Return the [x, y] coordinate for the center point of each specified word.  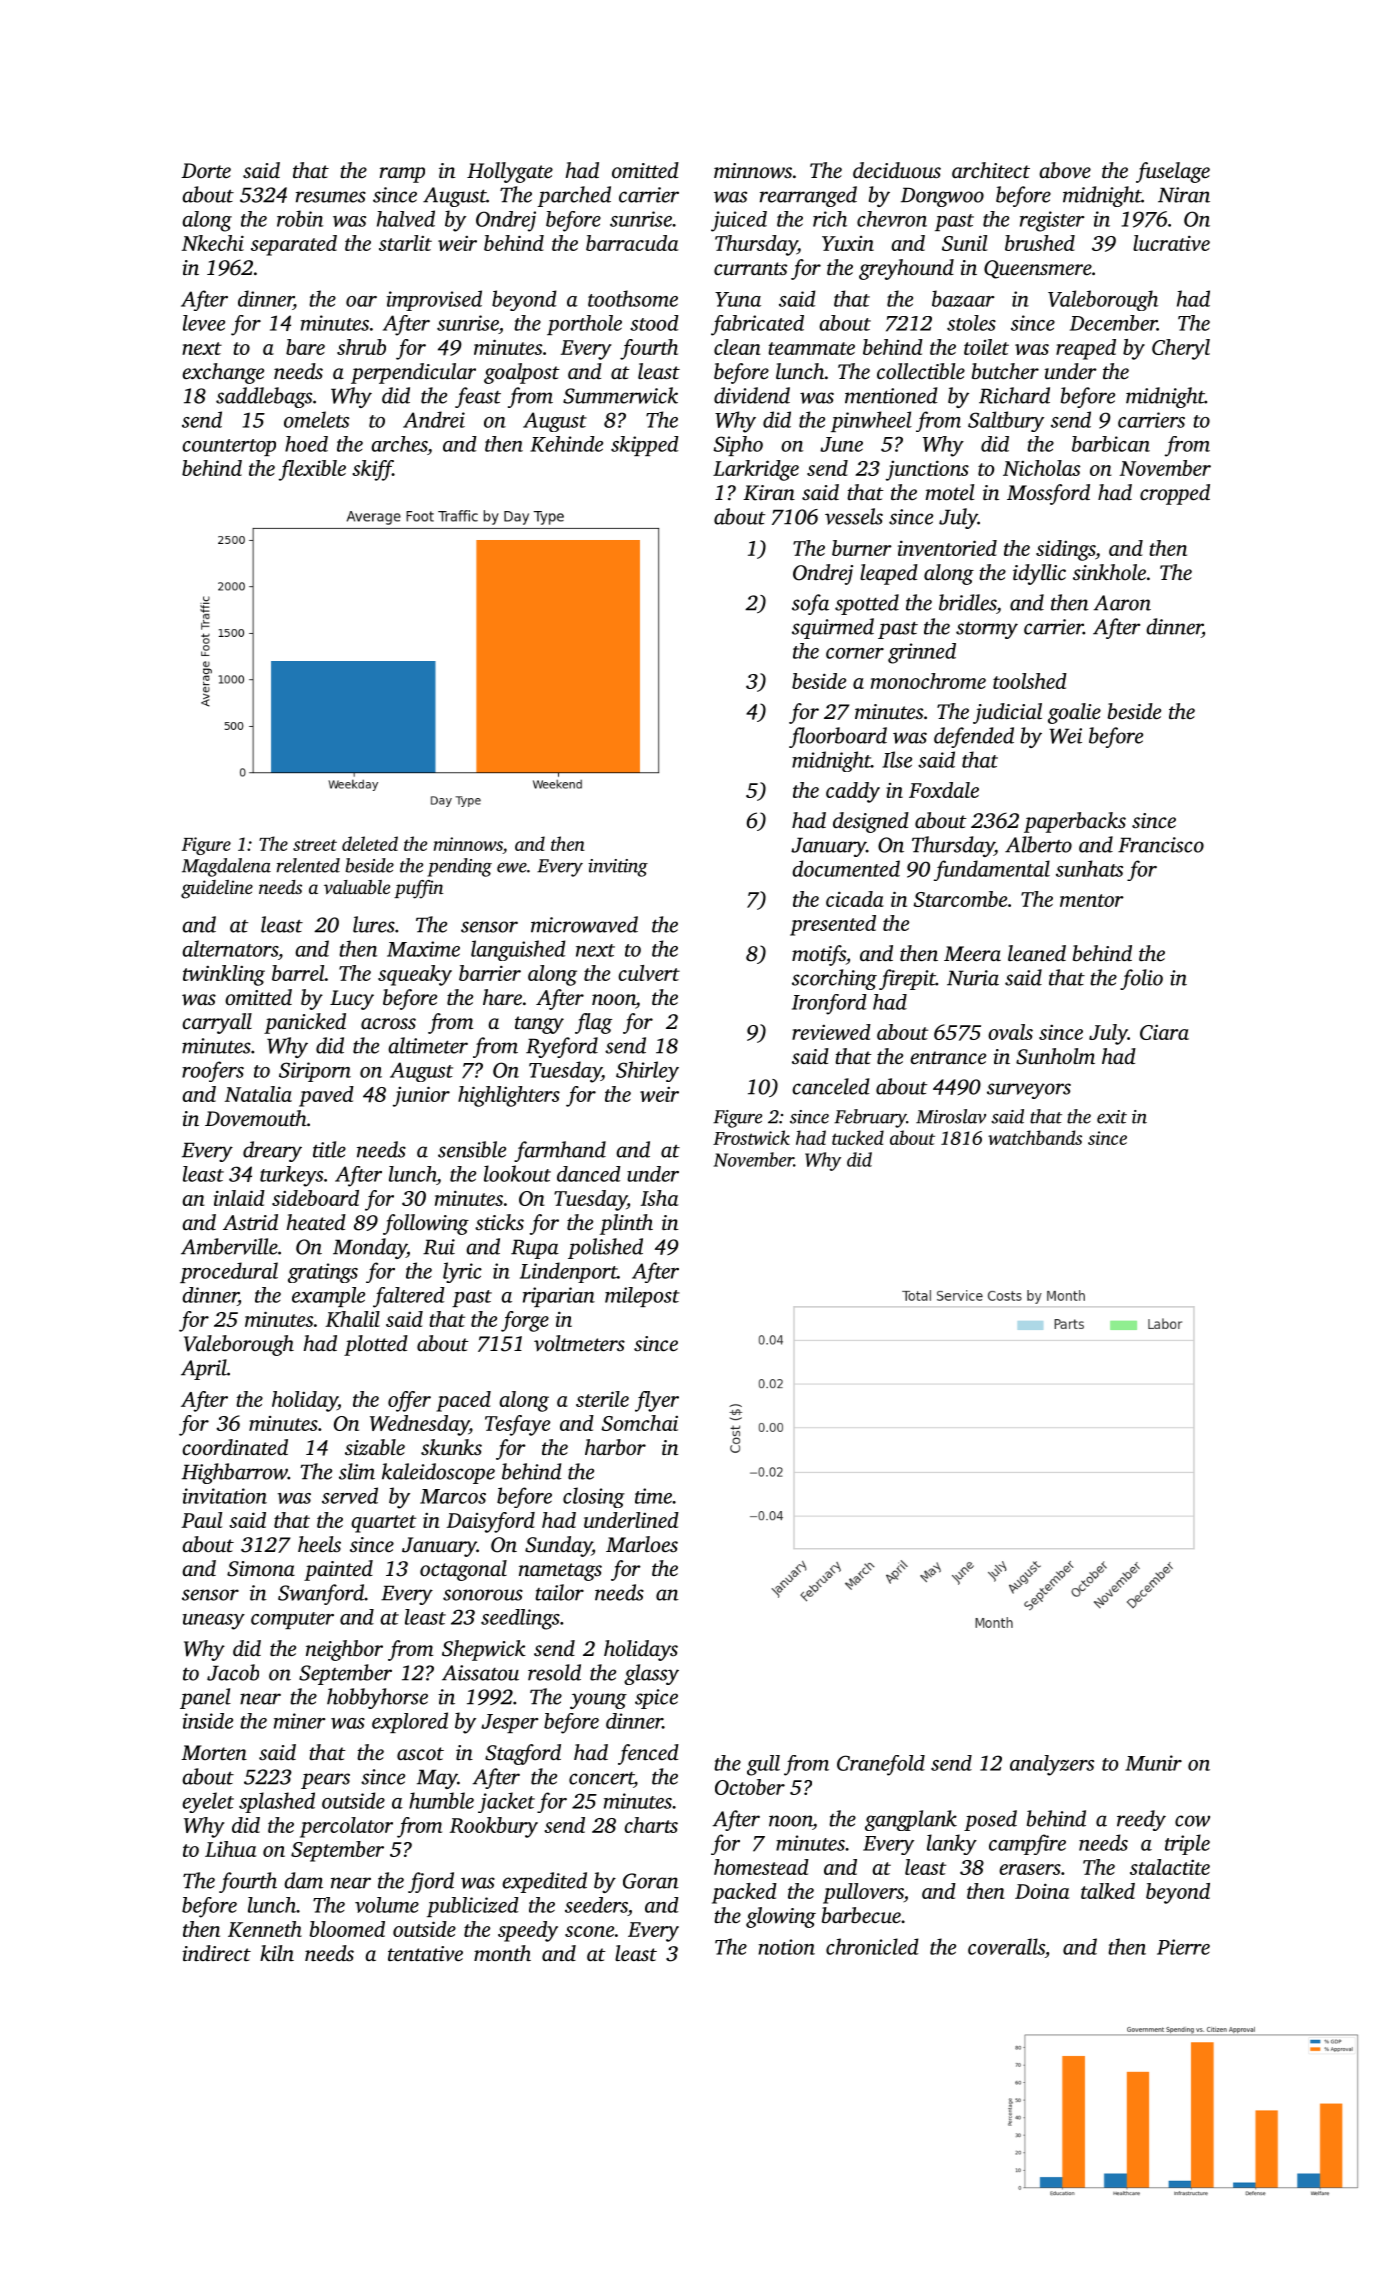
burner [862, 548]
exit [1112, 1117]
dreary [272, 1151]
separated [294, 245]
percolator [346, 1827]
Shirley [647, 1071]
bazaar [963, 298]
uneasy [214, 1622]
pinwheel [871, 421]
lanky [952, 1844]
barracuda [632, 243]
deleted [370, 843]
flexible [312, 470]
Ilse [897, 759]
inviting [618, 868]
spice [656, 1699]
